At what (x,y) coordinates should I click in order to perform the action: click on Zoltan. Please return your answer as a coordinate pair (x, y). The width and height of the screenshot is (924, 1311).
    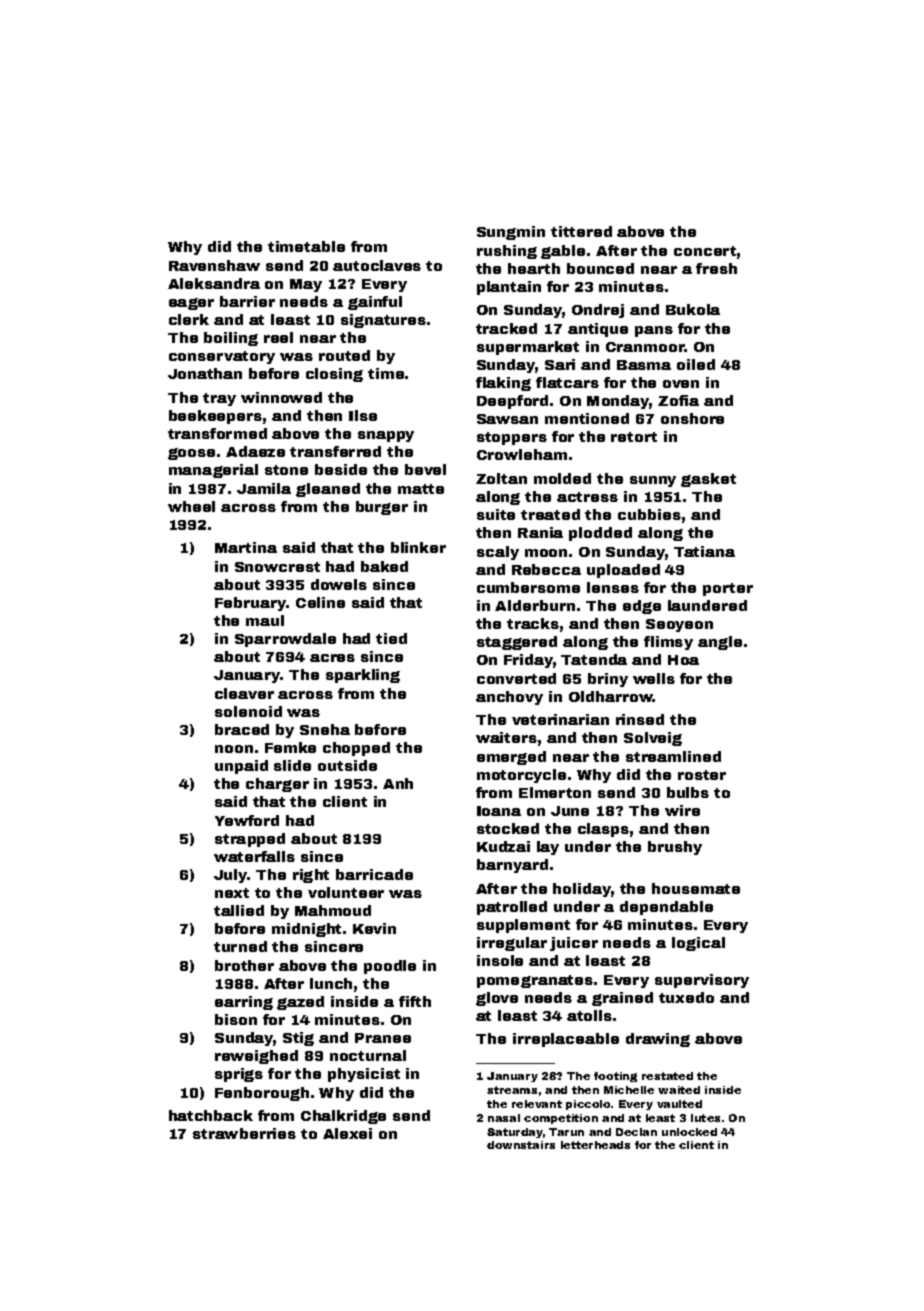
    Looking at the image, I should click on (501, 478).
